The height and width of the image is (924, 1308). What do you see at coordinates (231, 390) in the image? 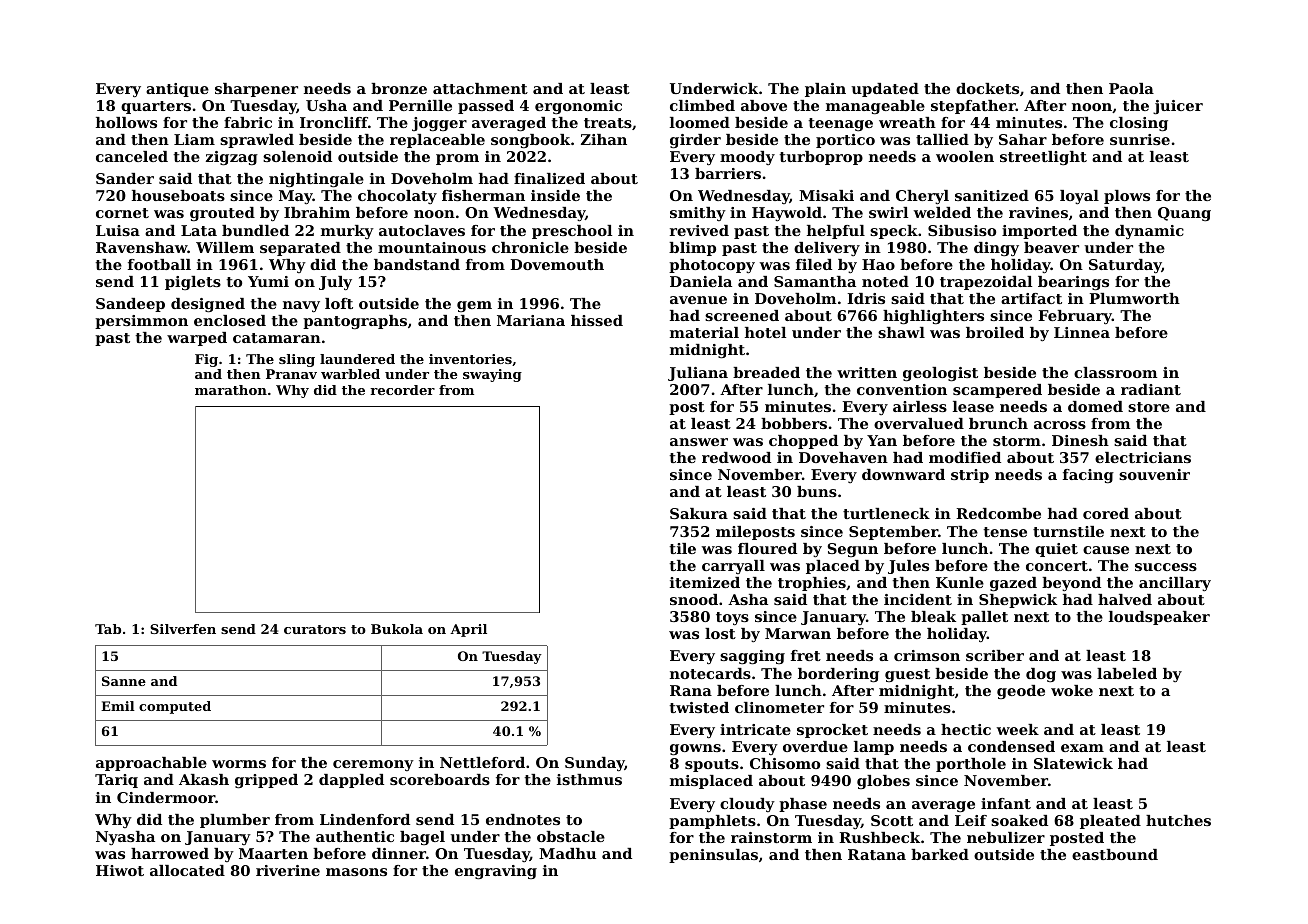
I see `marathon` at bounding box center [231, 390].
